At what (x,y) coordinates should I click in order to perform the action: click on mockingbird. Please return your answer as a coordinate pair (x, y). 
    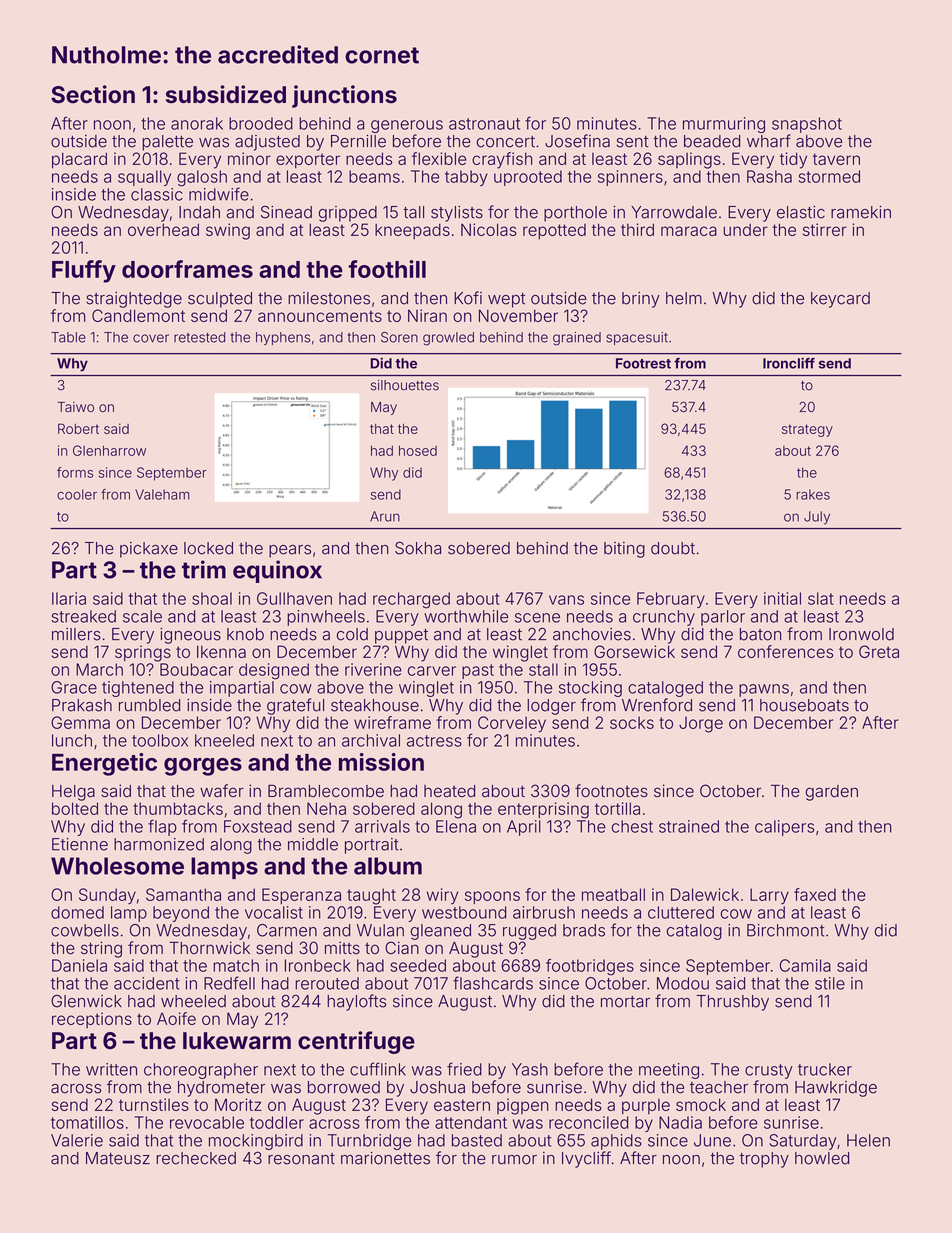
    Looking at the image, I should click on (256, 1142).
